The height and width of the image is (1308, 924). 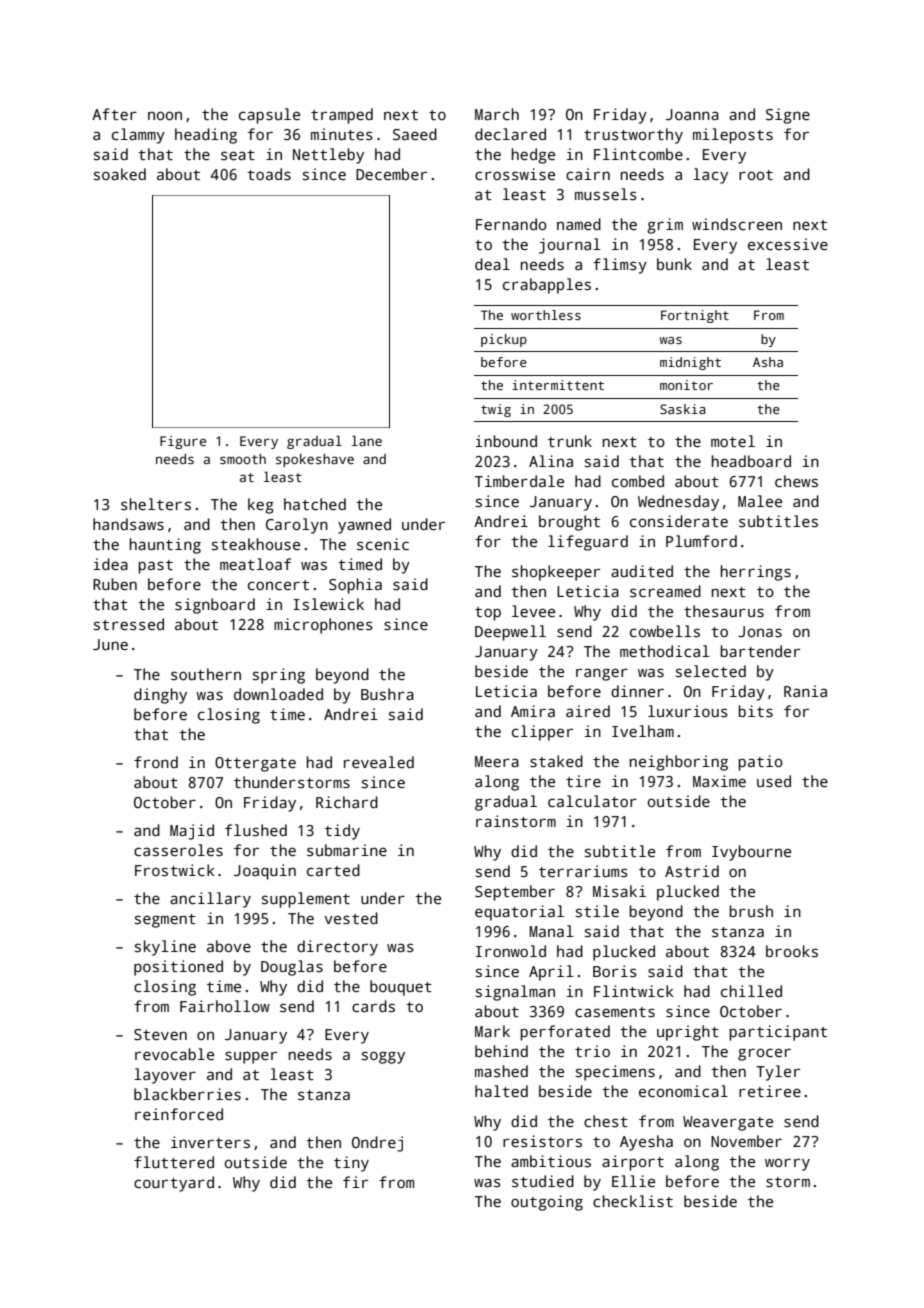 What do you see at coordinates (355, 1182) in the image?
I see `fir` at bounding box center [355, 1182].
